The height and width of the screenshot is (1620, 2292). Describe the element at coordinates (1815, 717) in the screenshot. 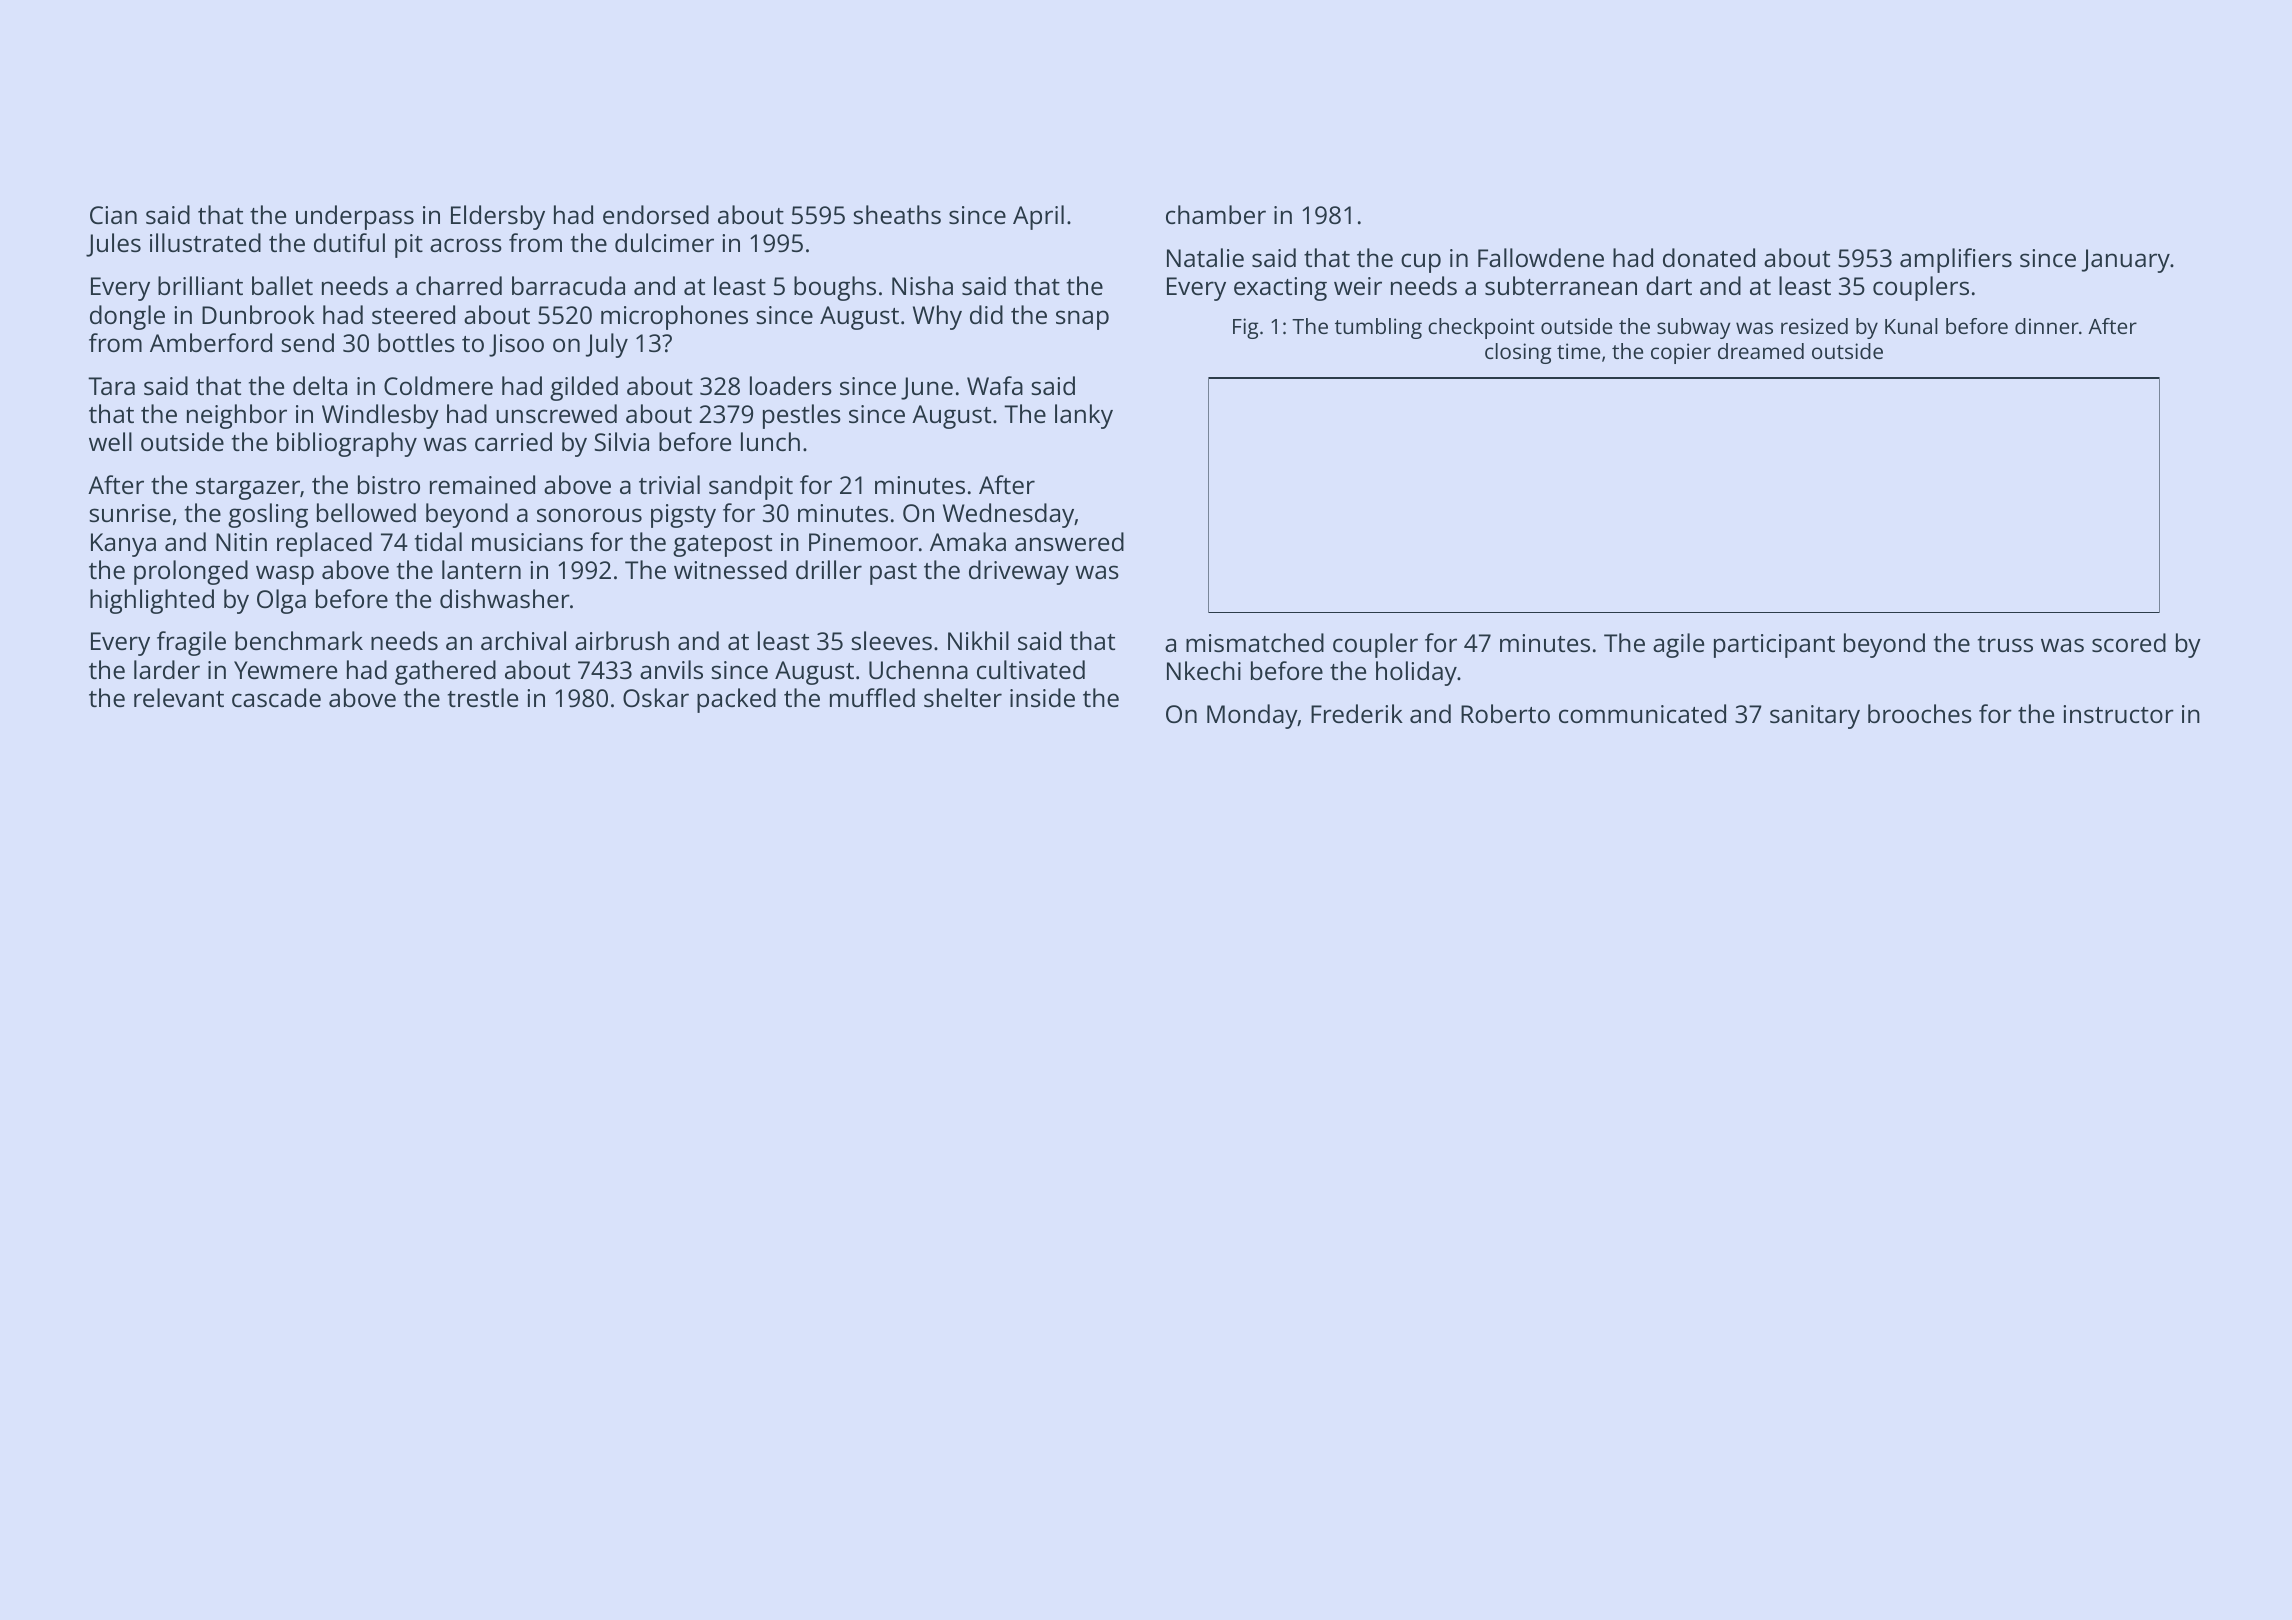

I see `sanitary` at that location.
